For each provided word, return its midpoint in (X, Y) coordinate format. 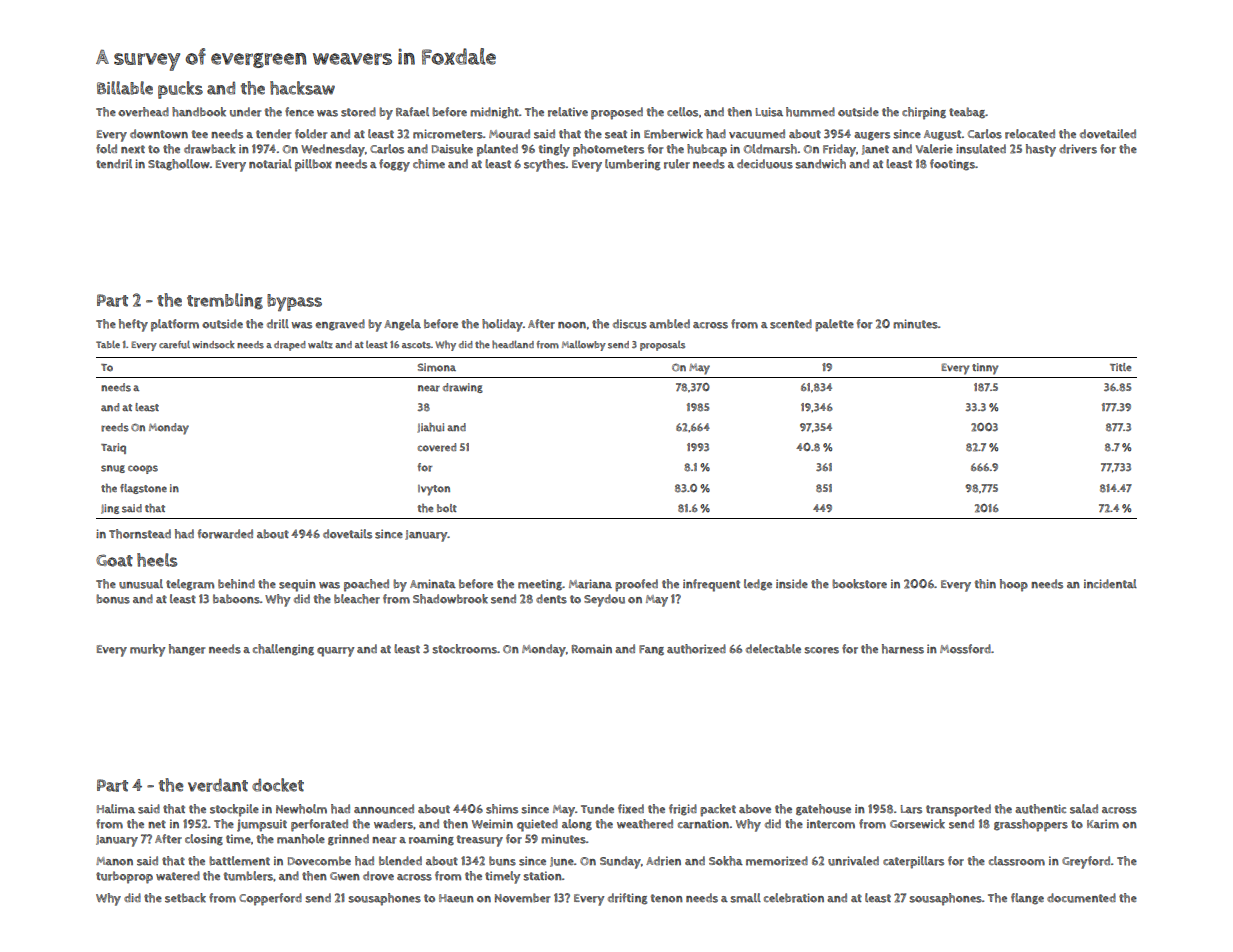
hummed (810, 112)
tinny (985, 369)
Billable (125, 88)
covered (437, 447)
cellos (682, 112)
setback (185, 898)
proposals (662, 346)
